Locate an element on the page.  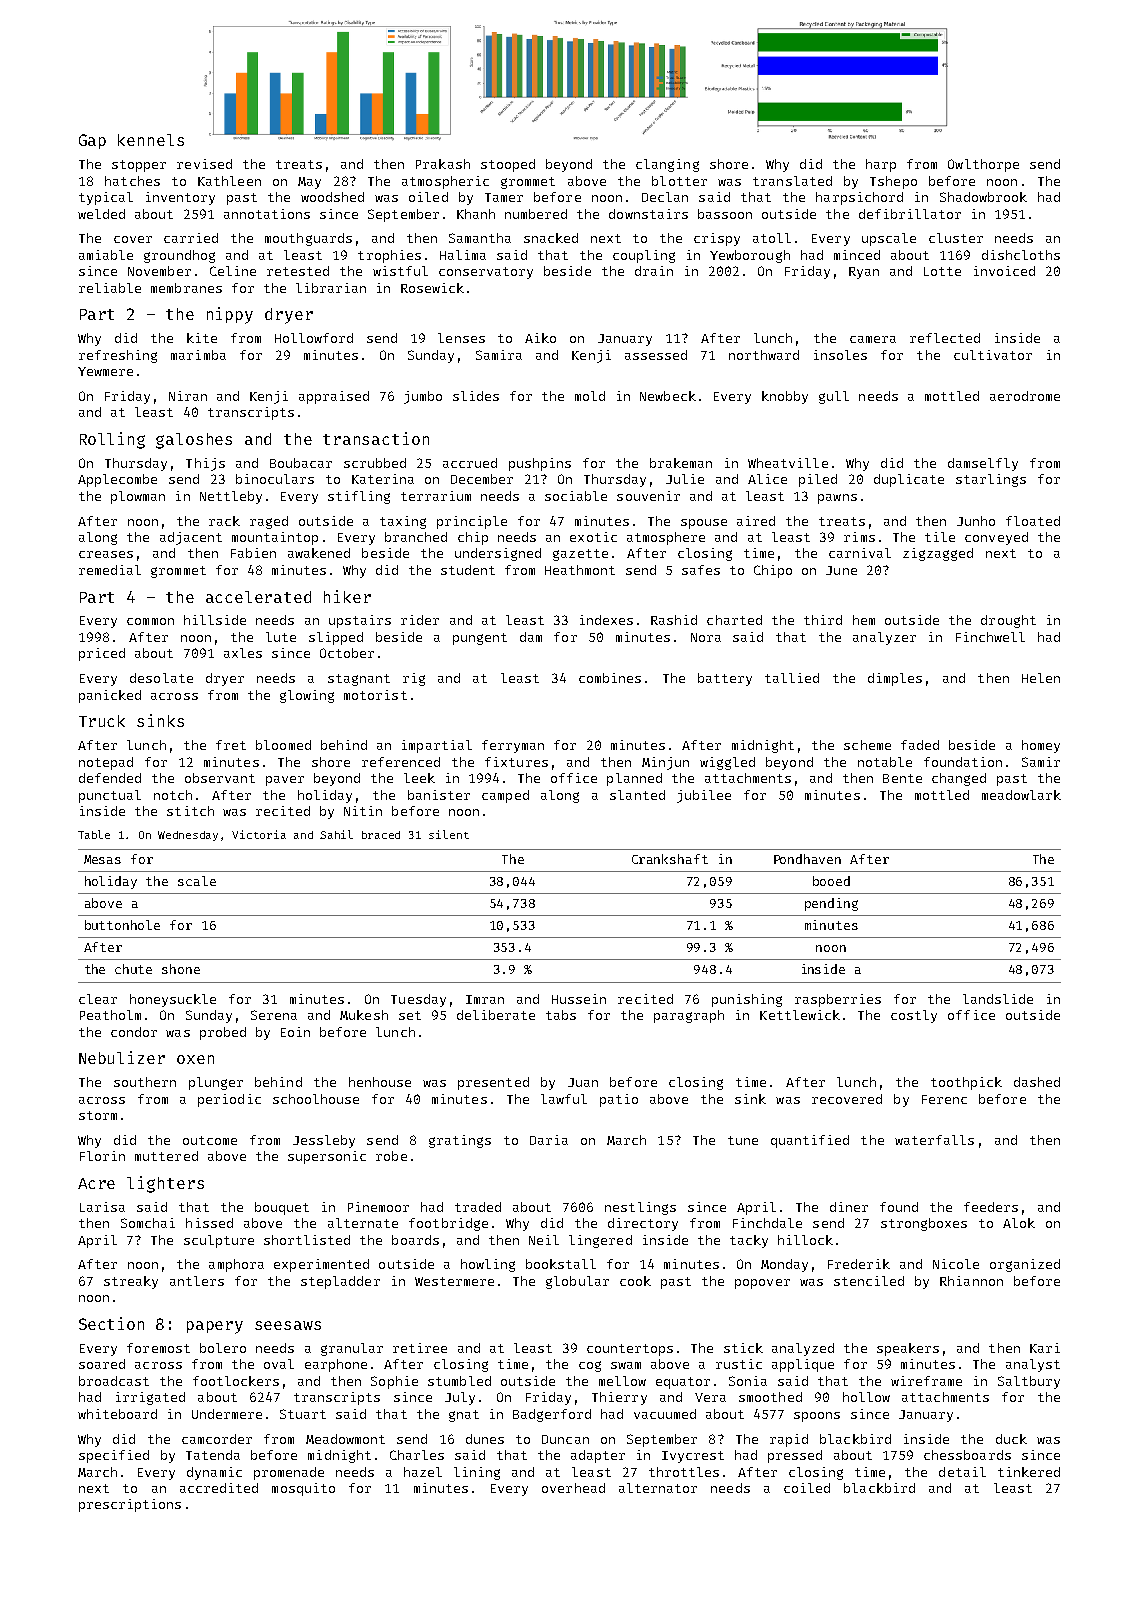
Yewmere is located at coordinates (105, 371).
